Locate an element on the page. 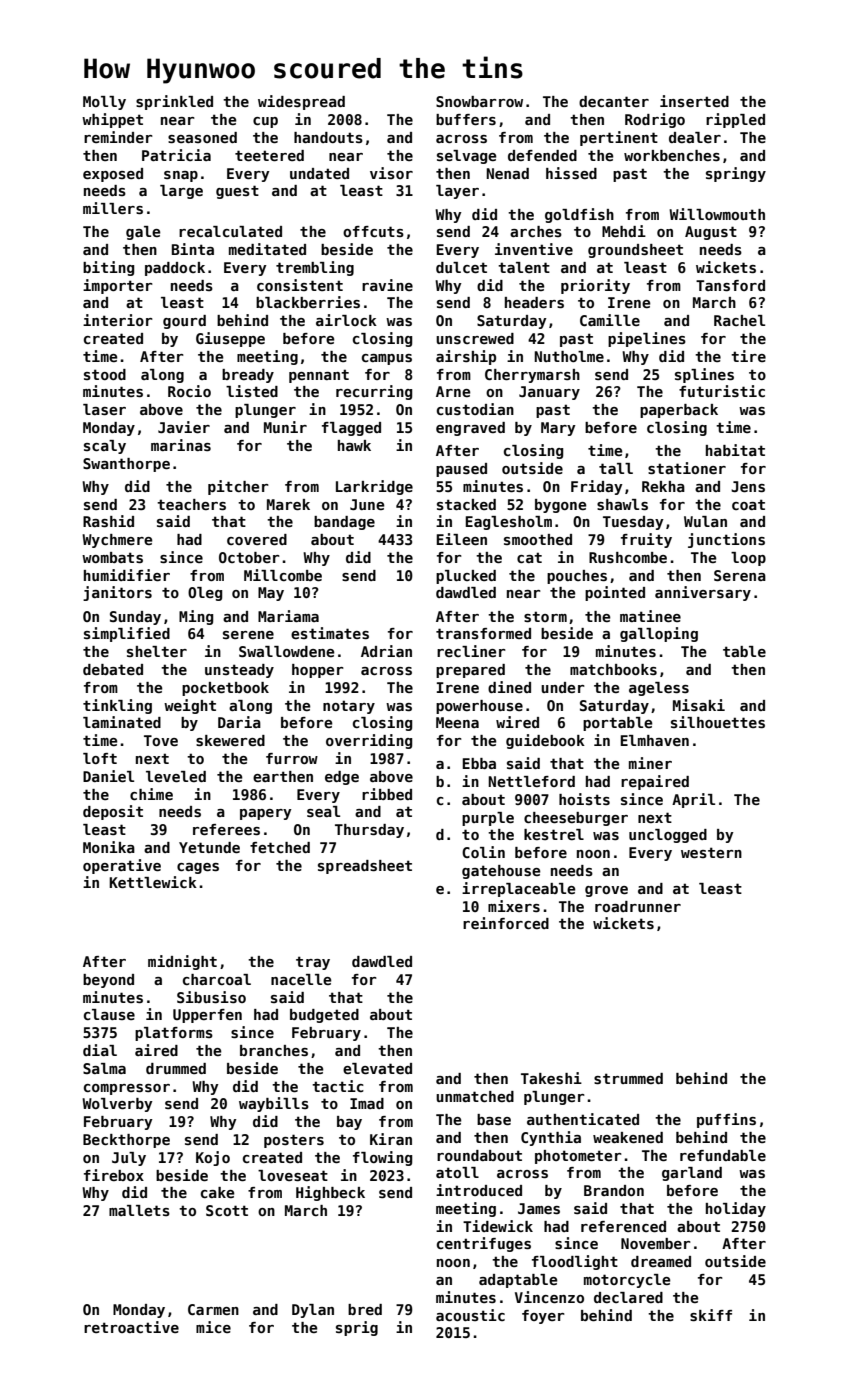 The width and height of the page is (849, 1400). Eileen is located at coordinates (462, 539).
